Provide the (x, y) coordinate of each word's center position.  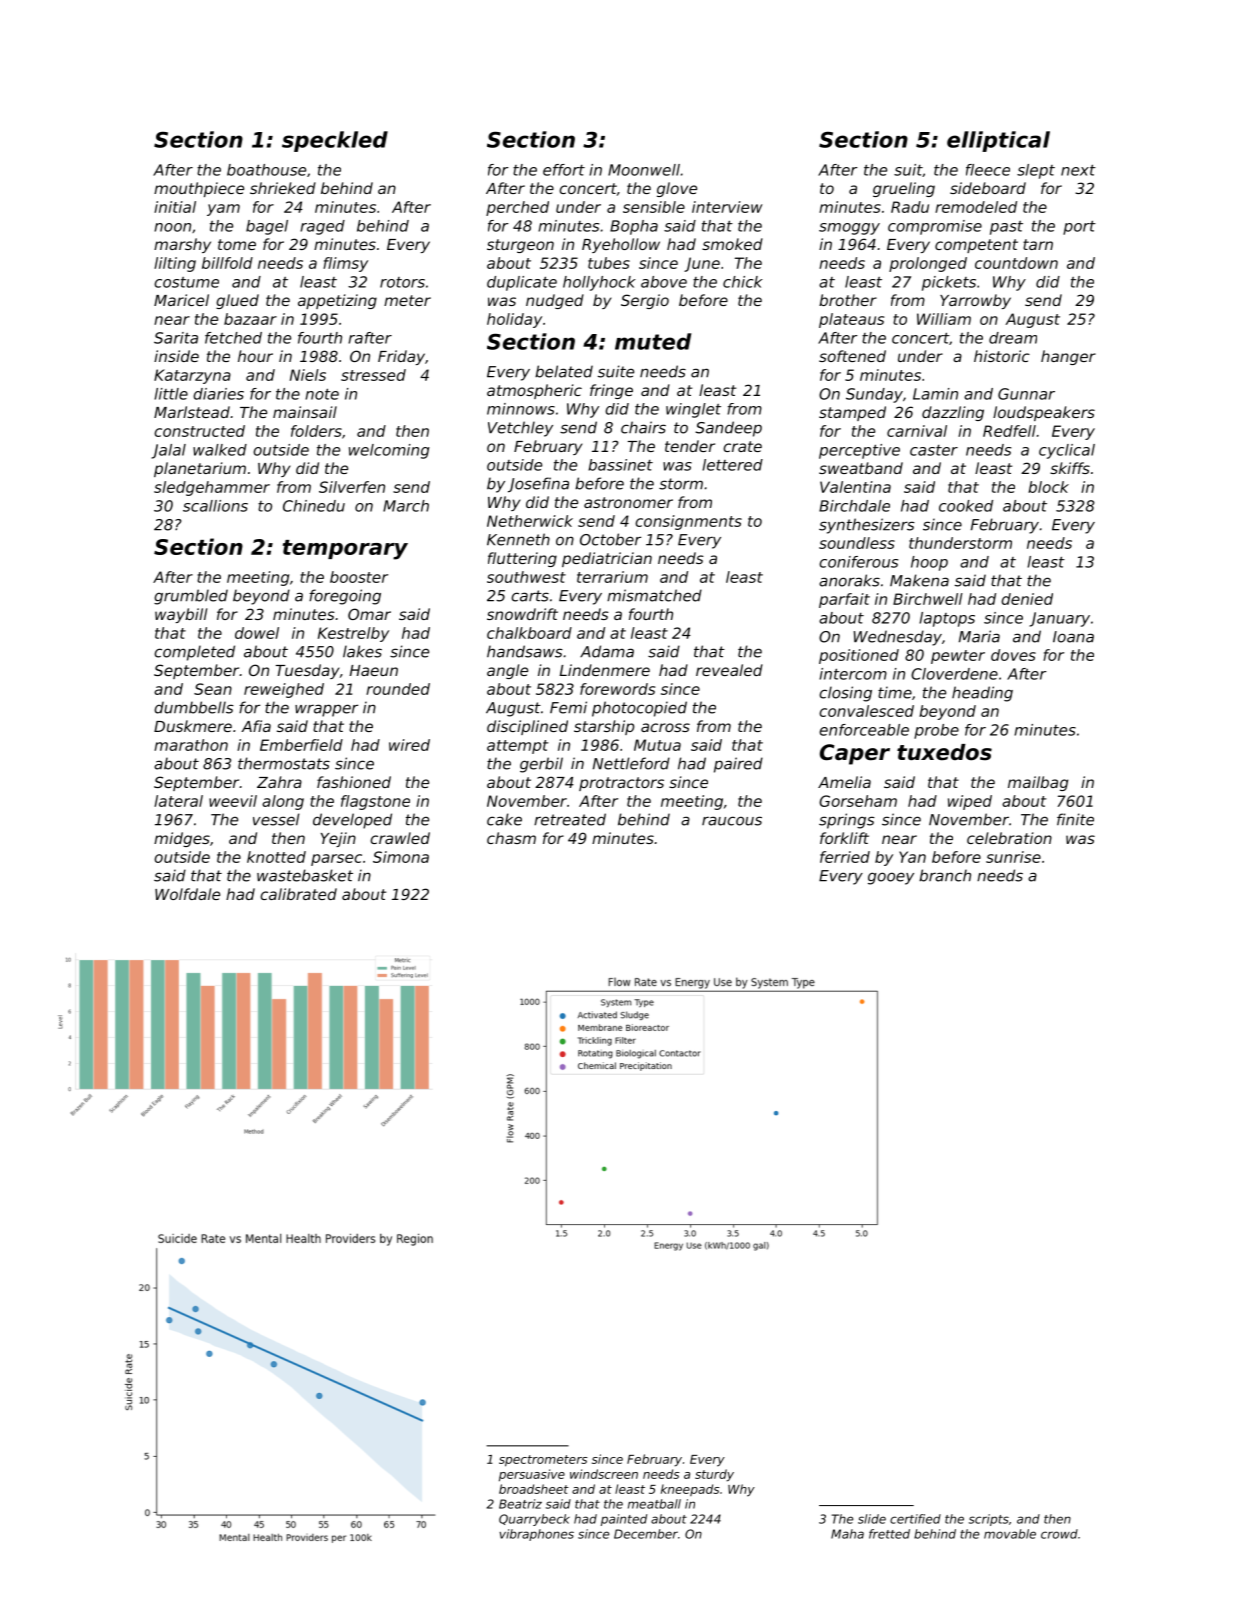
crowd (1059, 1534)
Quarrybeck (534, 1520)
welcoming (389, 451)
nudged (555, 301)
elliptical (998, 141)
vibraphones (537, 1535)
